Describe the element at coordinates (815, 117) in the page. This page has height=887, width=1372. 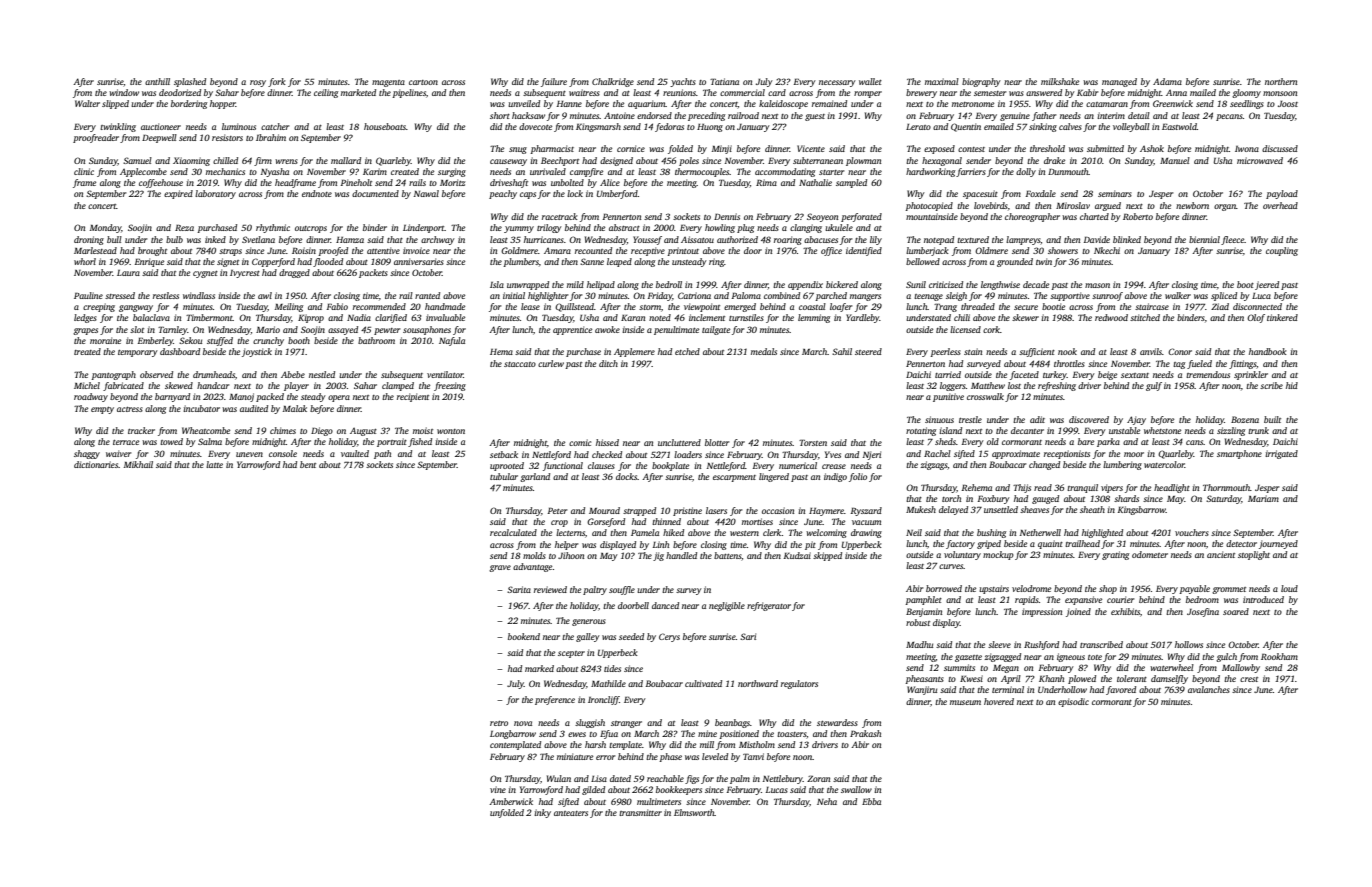
I see `guest` at that location.
